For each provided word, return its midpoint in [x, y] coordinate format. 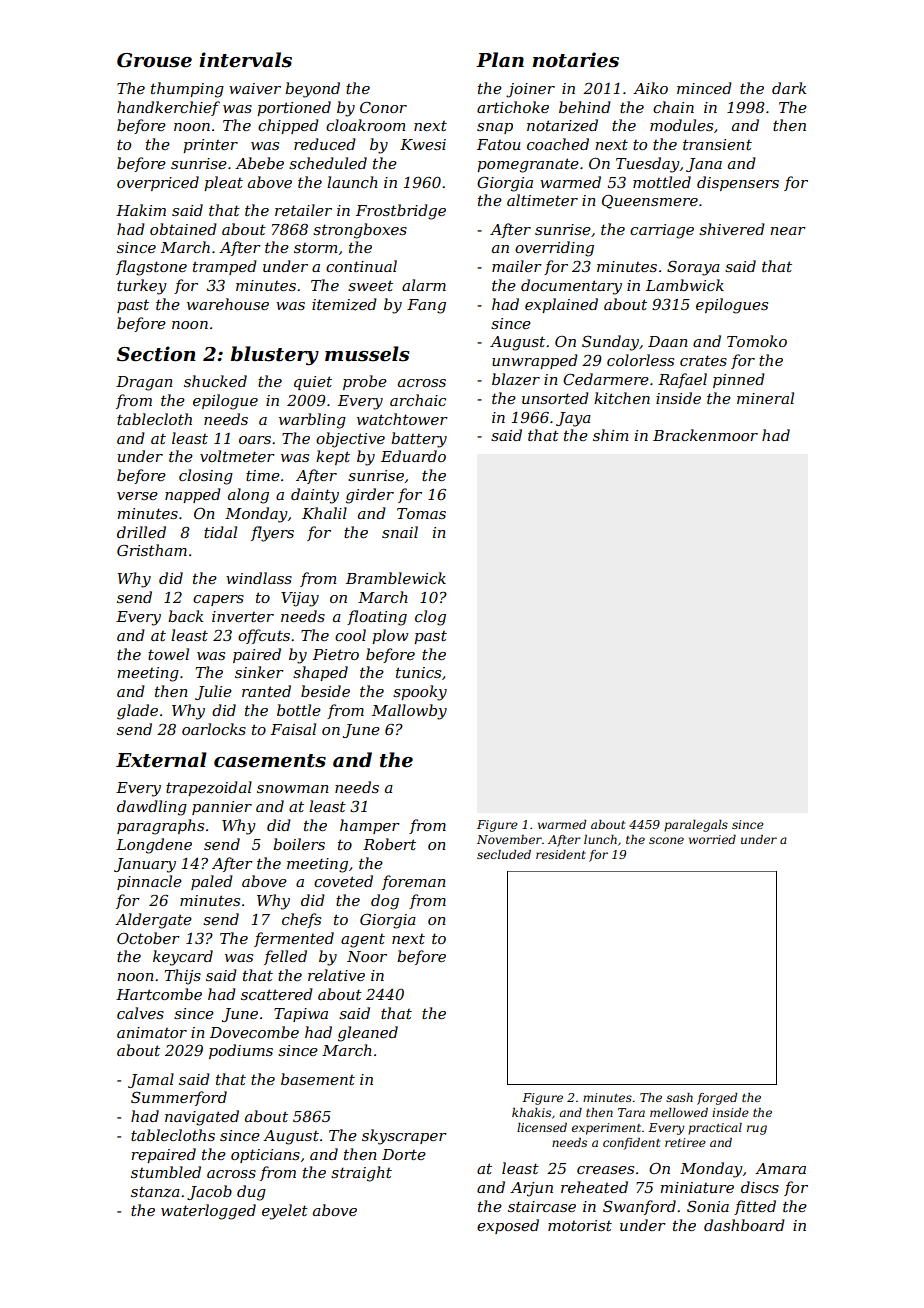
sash [679, 1097]
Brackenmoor [705, 435]
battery [419, 440]
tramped [225, 267]
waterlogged [208, 1212]
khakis [531, 1112]
